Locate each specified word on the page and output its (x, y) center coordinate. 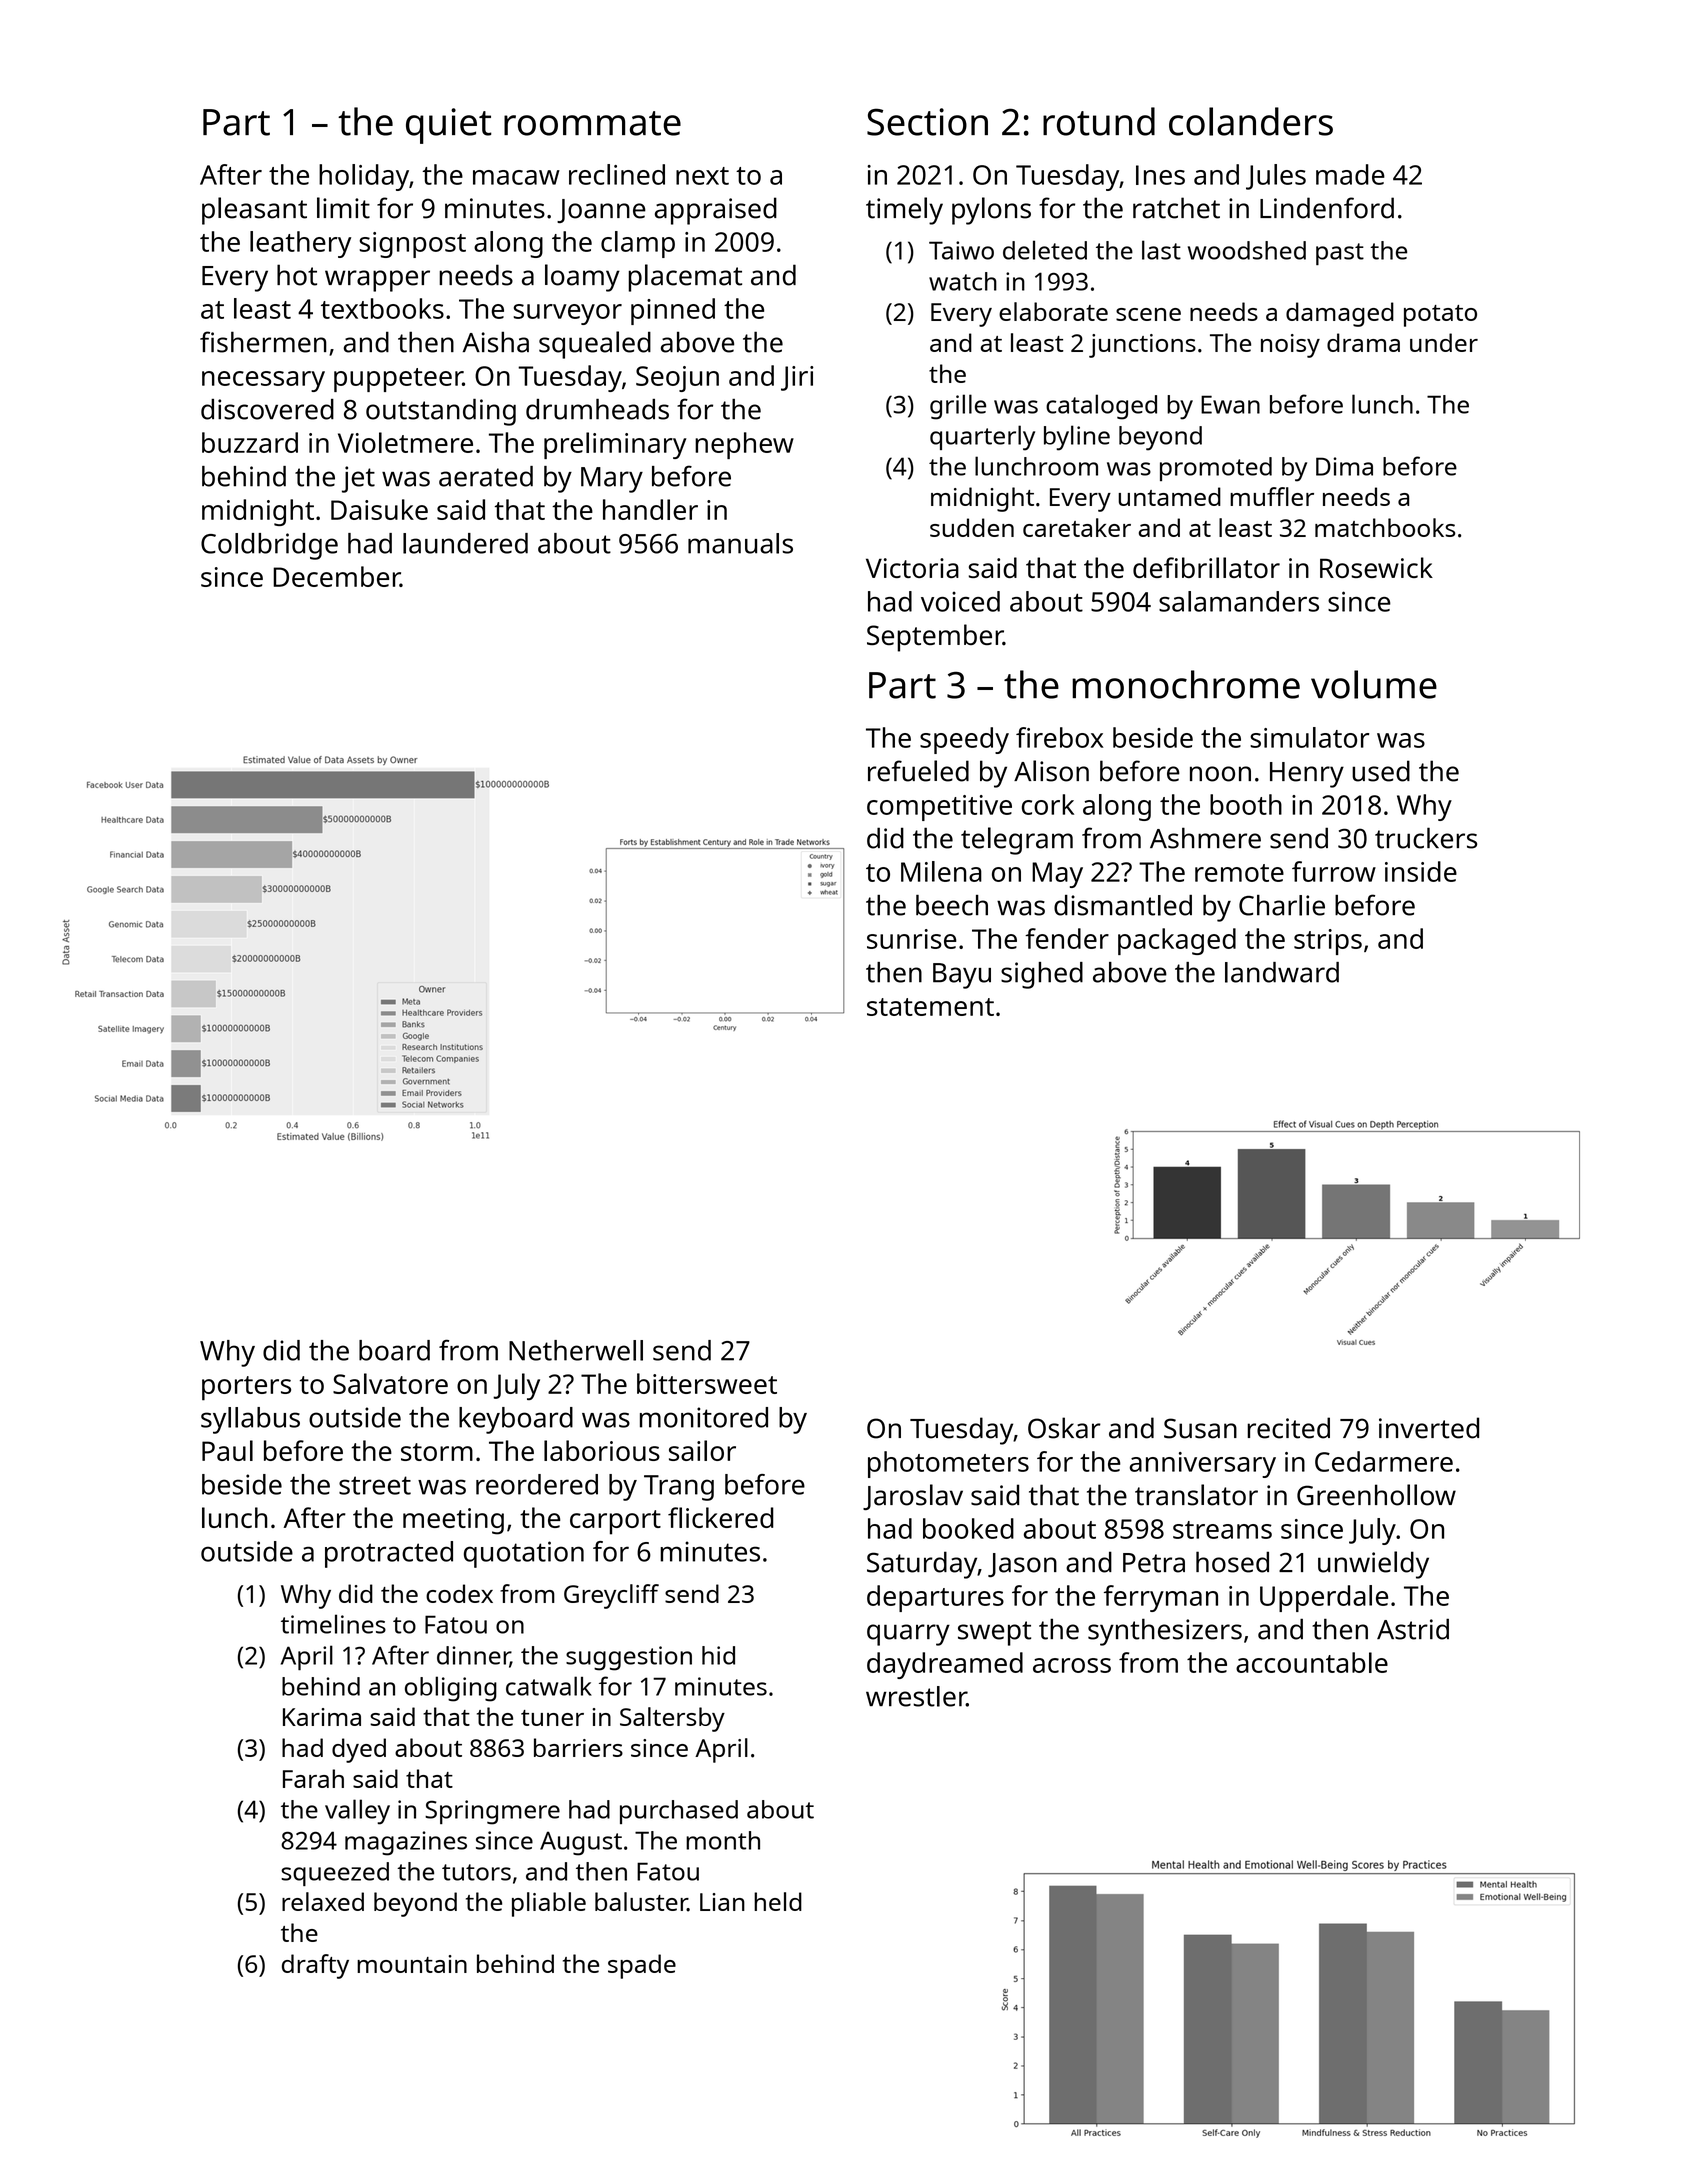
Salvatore (390, 1383)
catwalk (549, 1686)
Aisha (496, 342)
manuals (740, 543)
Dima (1344, 466)
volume (1374, 684)
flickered (721, 1517)
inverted (1429, 1428)
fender (1067, 938)
